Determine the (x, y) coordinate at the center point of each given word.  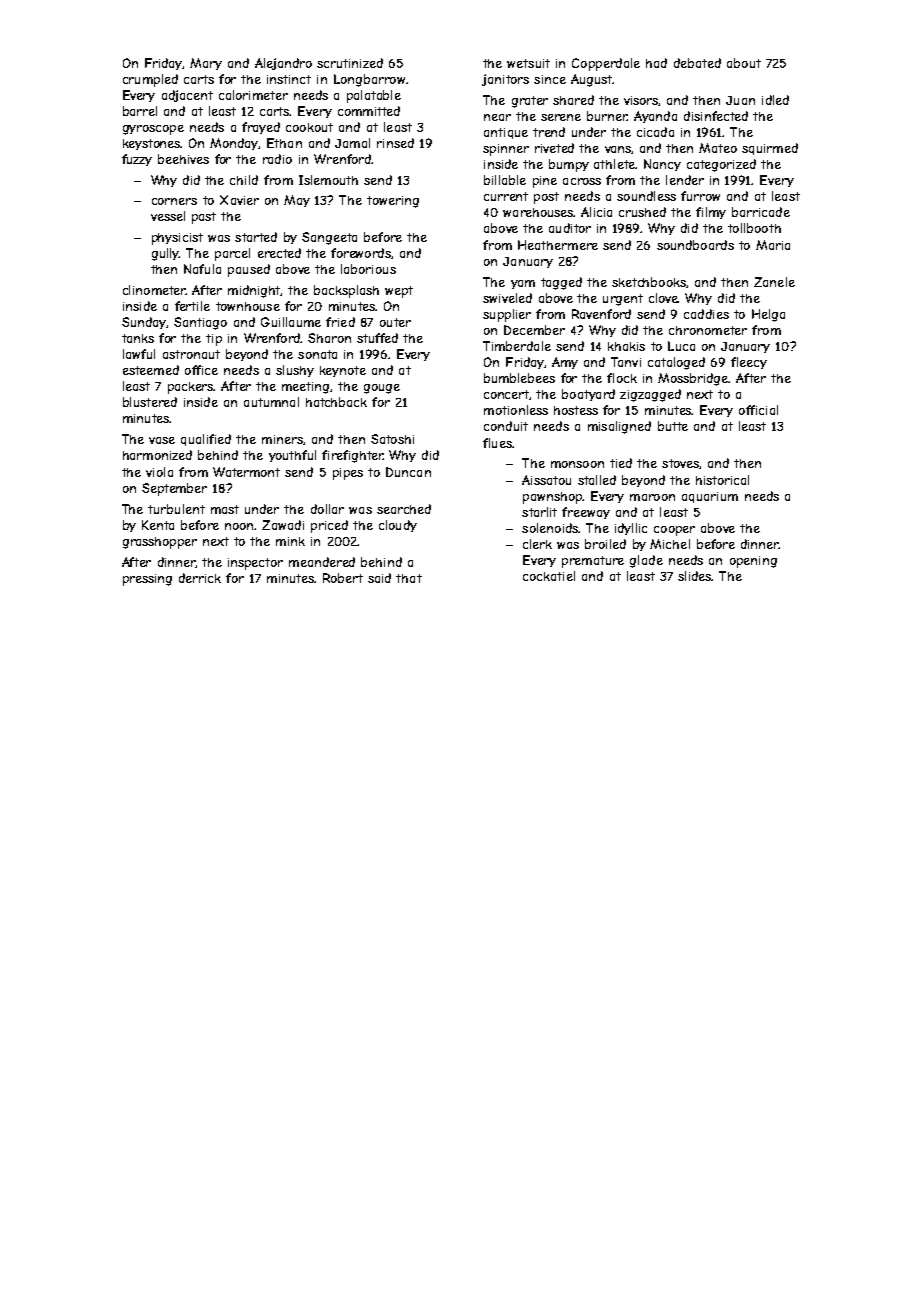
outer (395, 322)
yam (523, 284)
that (409, 578)
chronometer (708, 330)
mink (290, 541)
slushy (295, 371)
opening (753, 562)
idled (775, 100)
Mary (206, 64)
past (204, 218)
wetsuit (528, 63)
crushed (642, 212)
